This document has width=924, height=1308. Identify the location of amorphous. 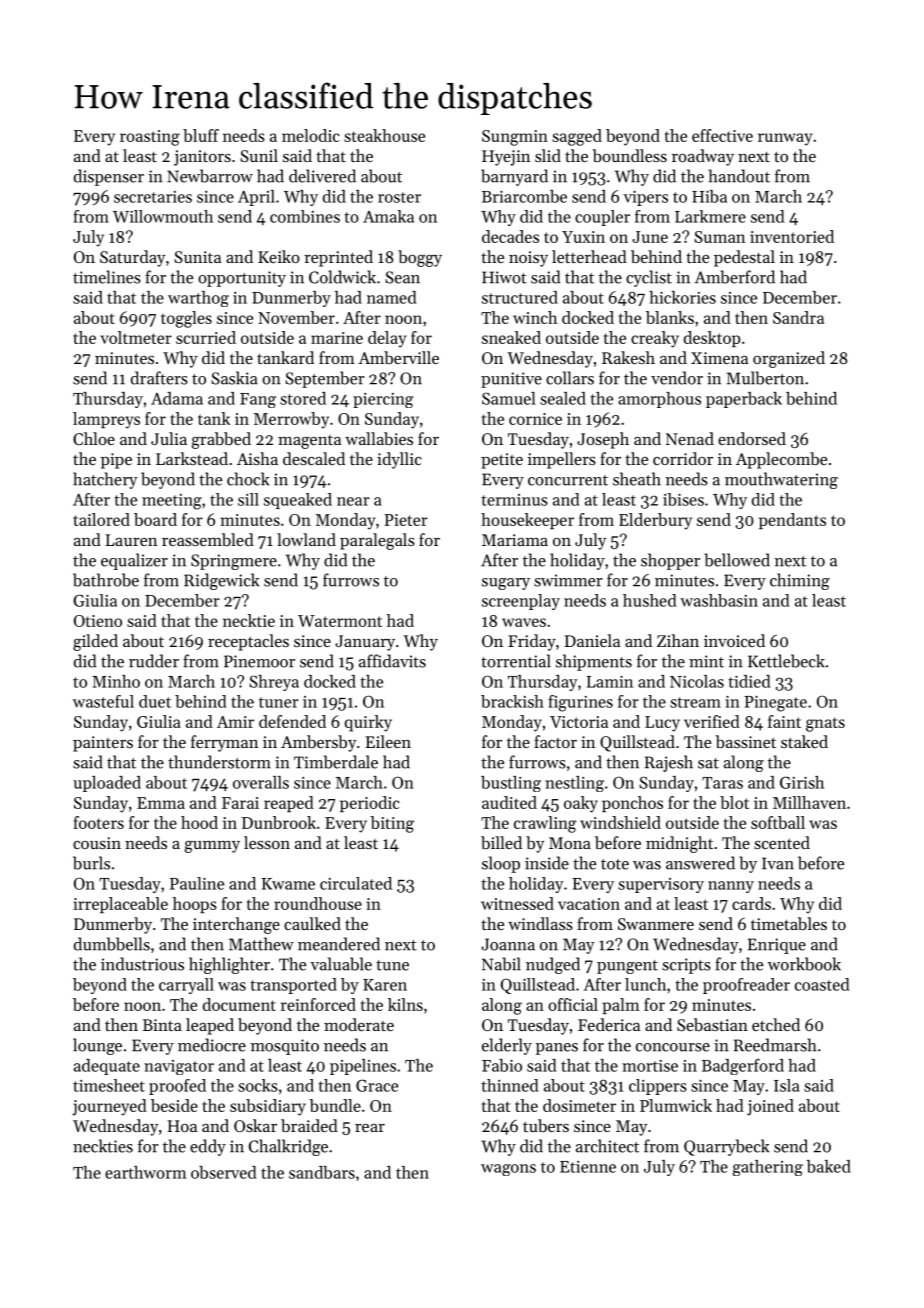
(659, 400).
